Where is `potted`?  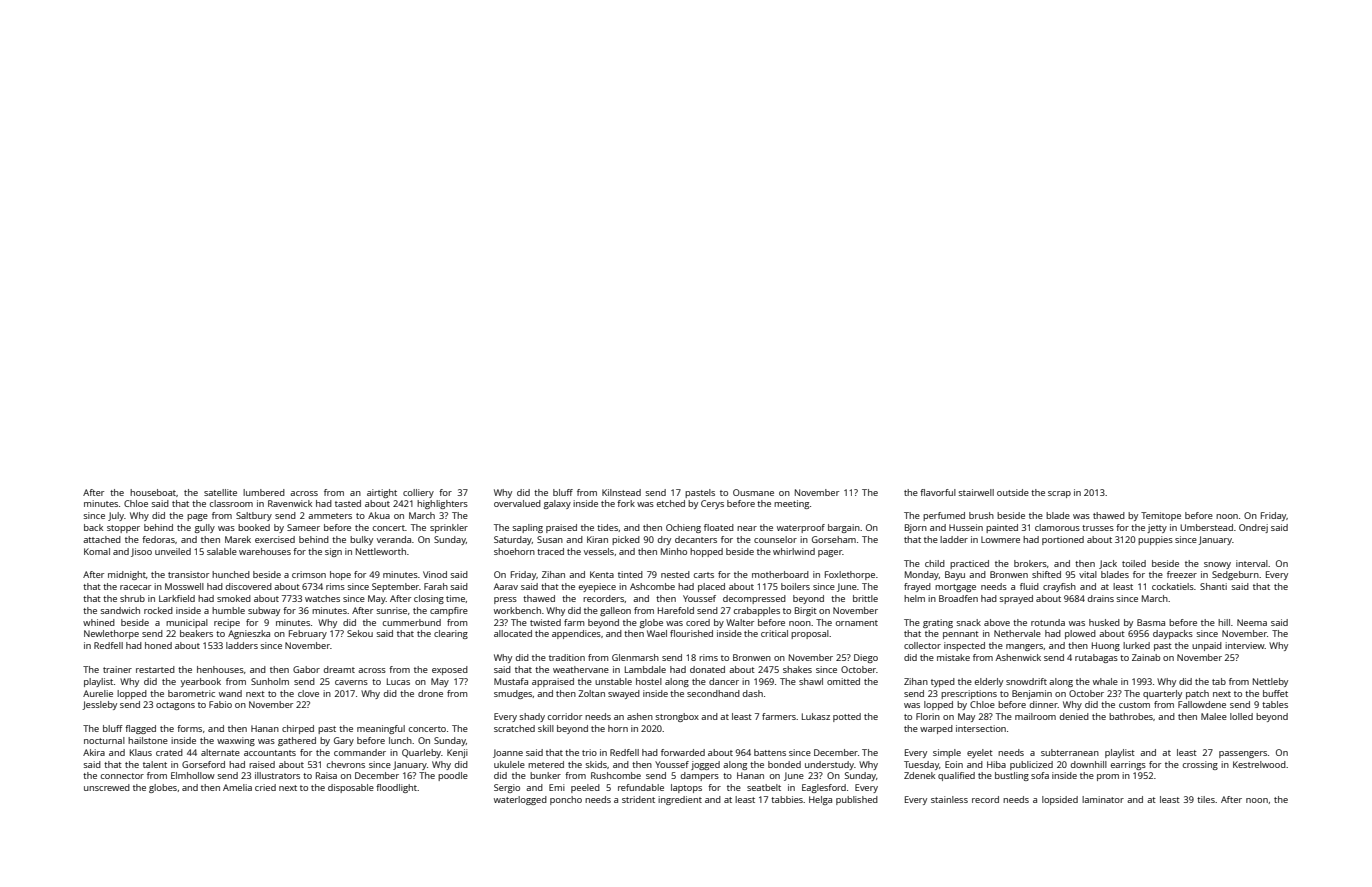 potted is located at coordinates (847, 717).
